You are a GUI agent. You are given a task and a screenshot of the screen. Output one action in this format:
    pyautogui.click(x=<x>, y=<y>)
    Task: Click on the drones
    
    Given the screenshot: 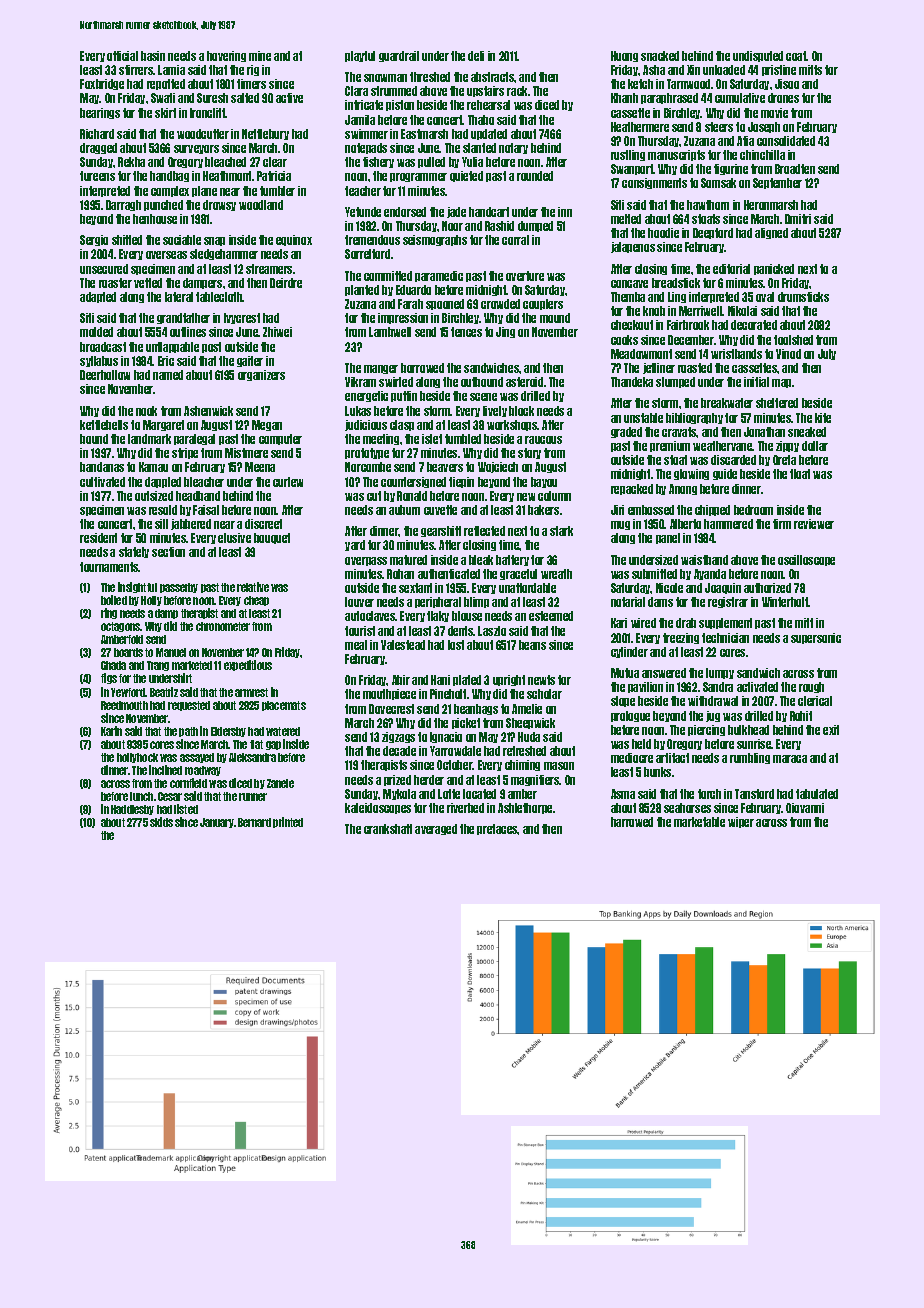 What is the action you would take?
    pyautogui.click(x=783, y=98)
